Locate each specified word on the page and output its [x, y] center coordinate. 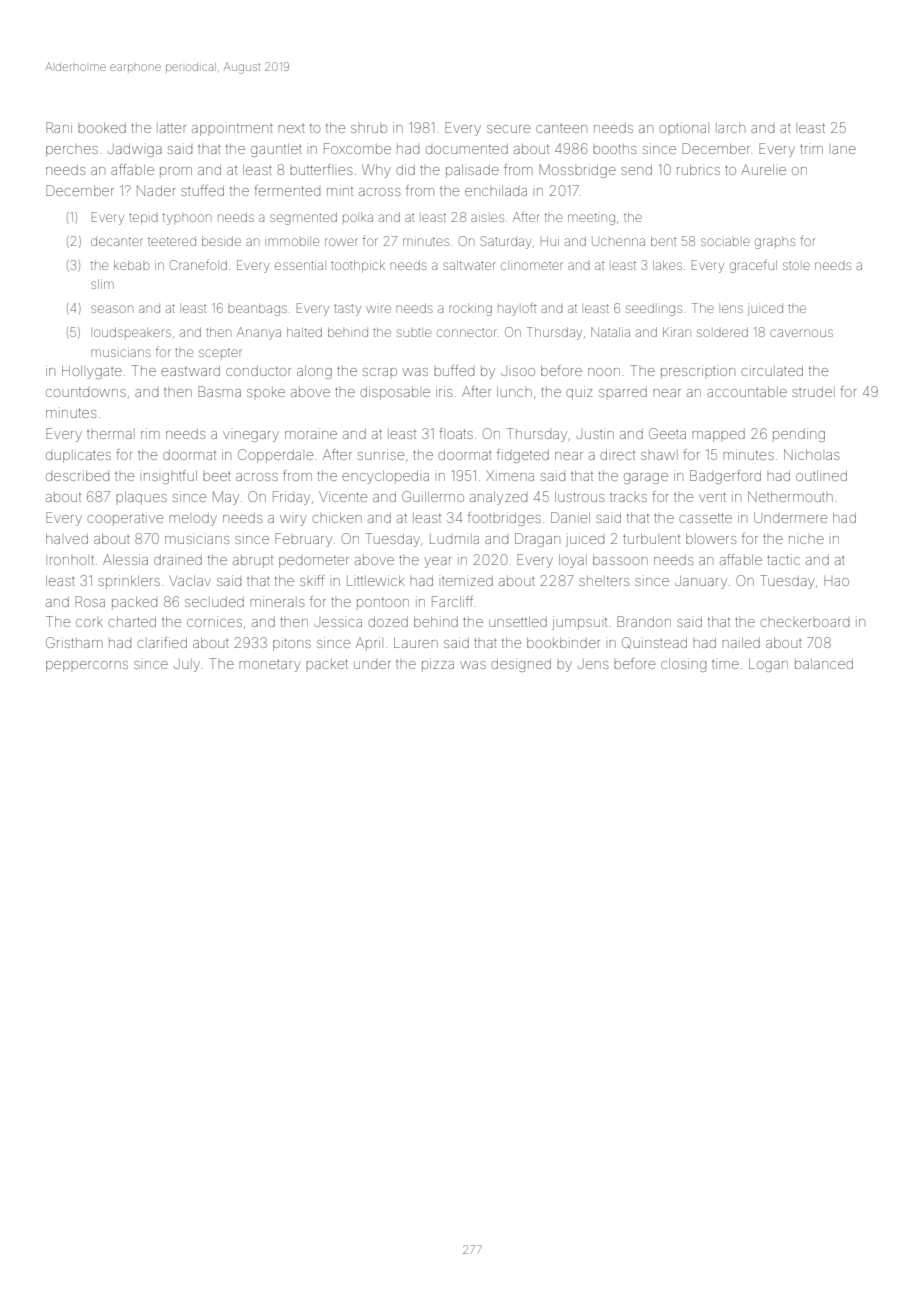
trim [811, 149]
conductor [258, 371]
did [405, 169]
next [291, 128]
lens [732, 309]
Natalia [610, 332]
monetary [270, 666]
